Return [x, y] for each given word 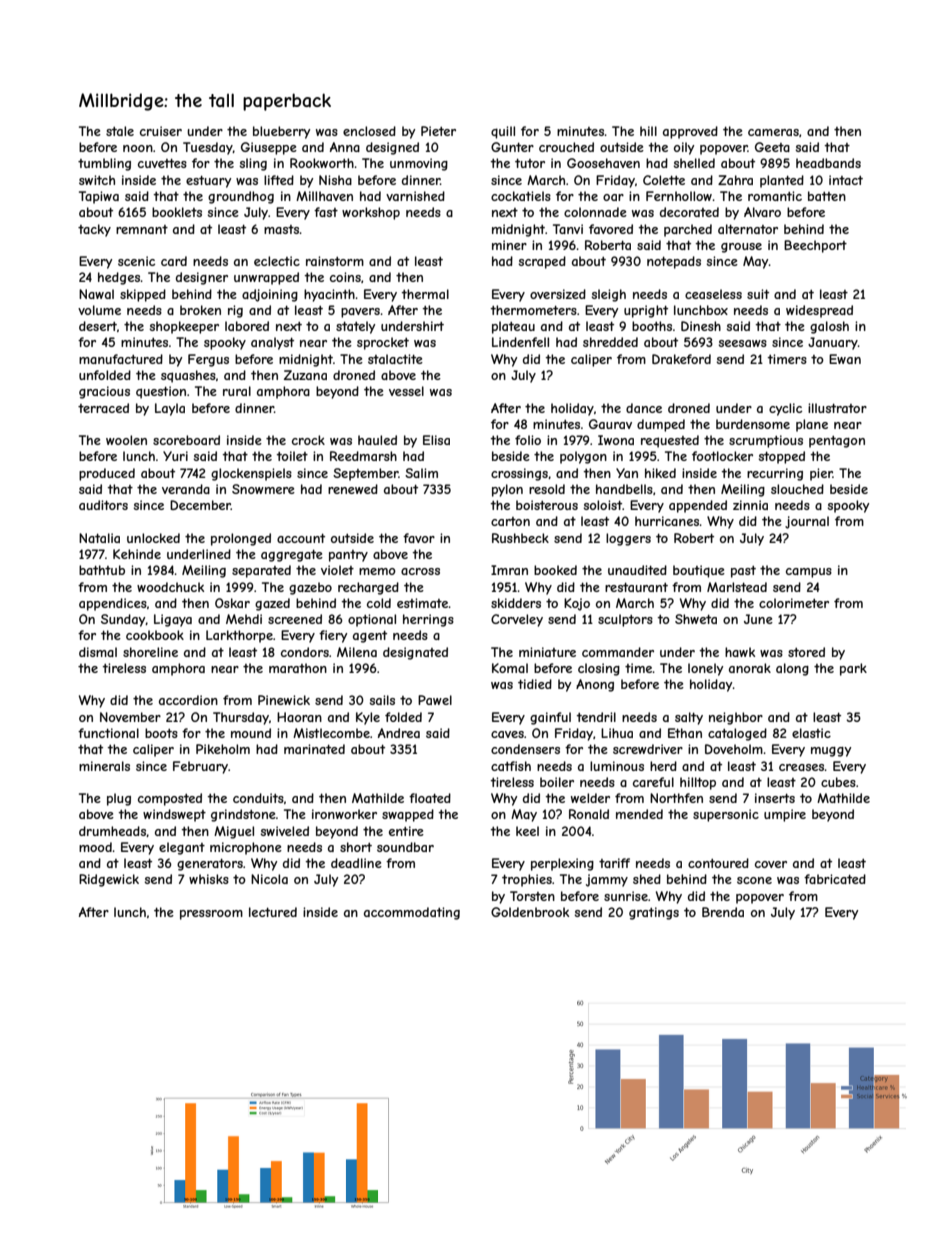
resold [547, 489]
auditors [103, 505]
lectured [273, 912]
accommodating [412, 913]
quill [503, 132]
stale [120, 131]
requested [670, 441]
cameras [773, 132]
